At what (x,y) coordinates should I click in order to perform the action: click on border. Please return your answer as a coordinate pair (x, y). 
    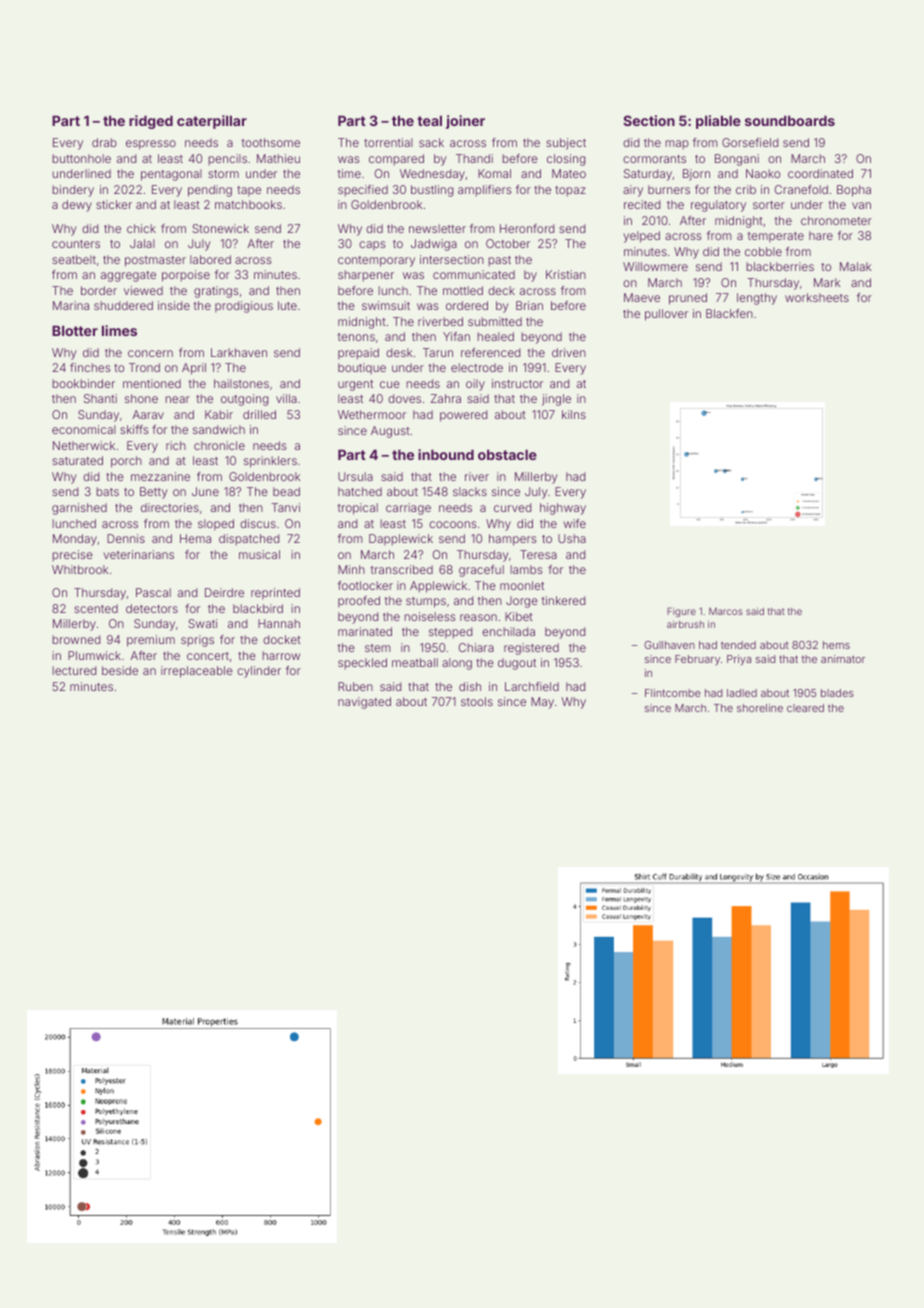
    Looking at the image, I should click on (99, 290).
